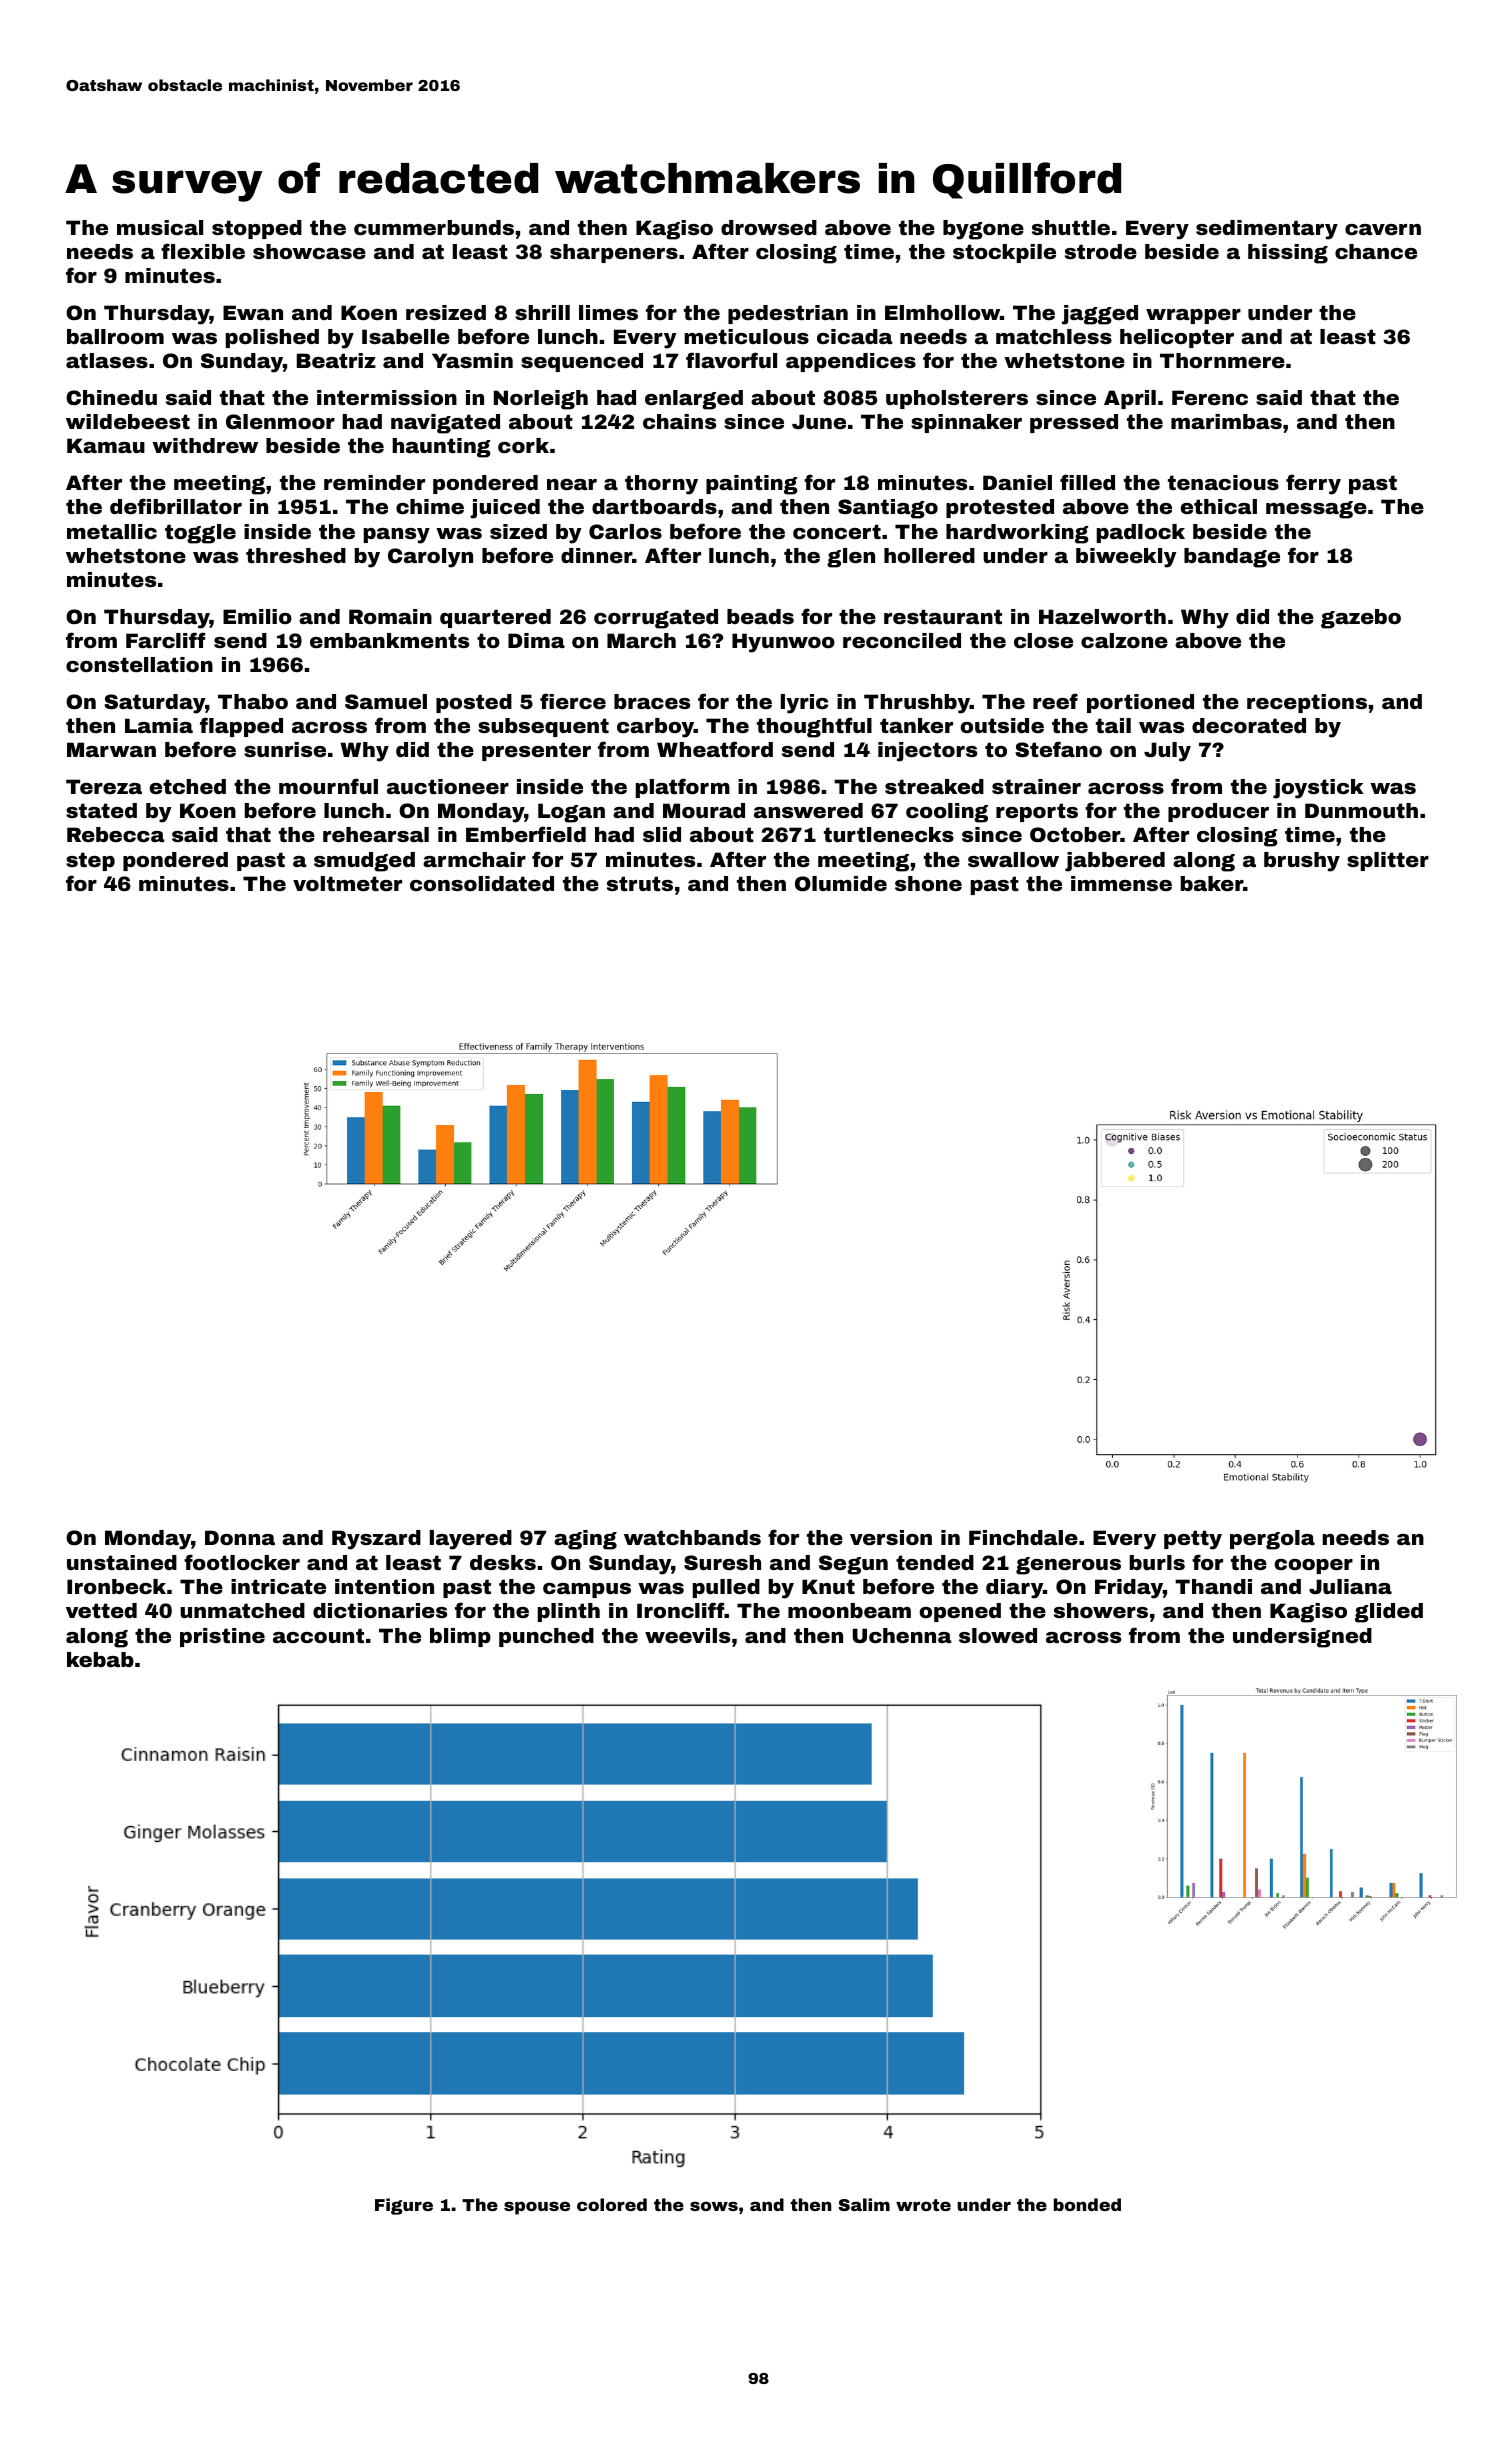 Image resolution: width=1496 pixels, height=2464 pixels. Describe the element at coordinates (460, 1637) in the document. I see `blimp` at that location.
